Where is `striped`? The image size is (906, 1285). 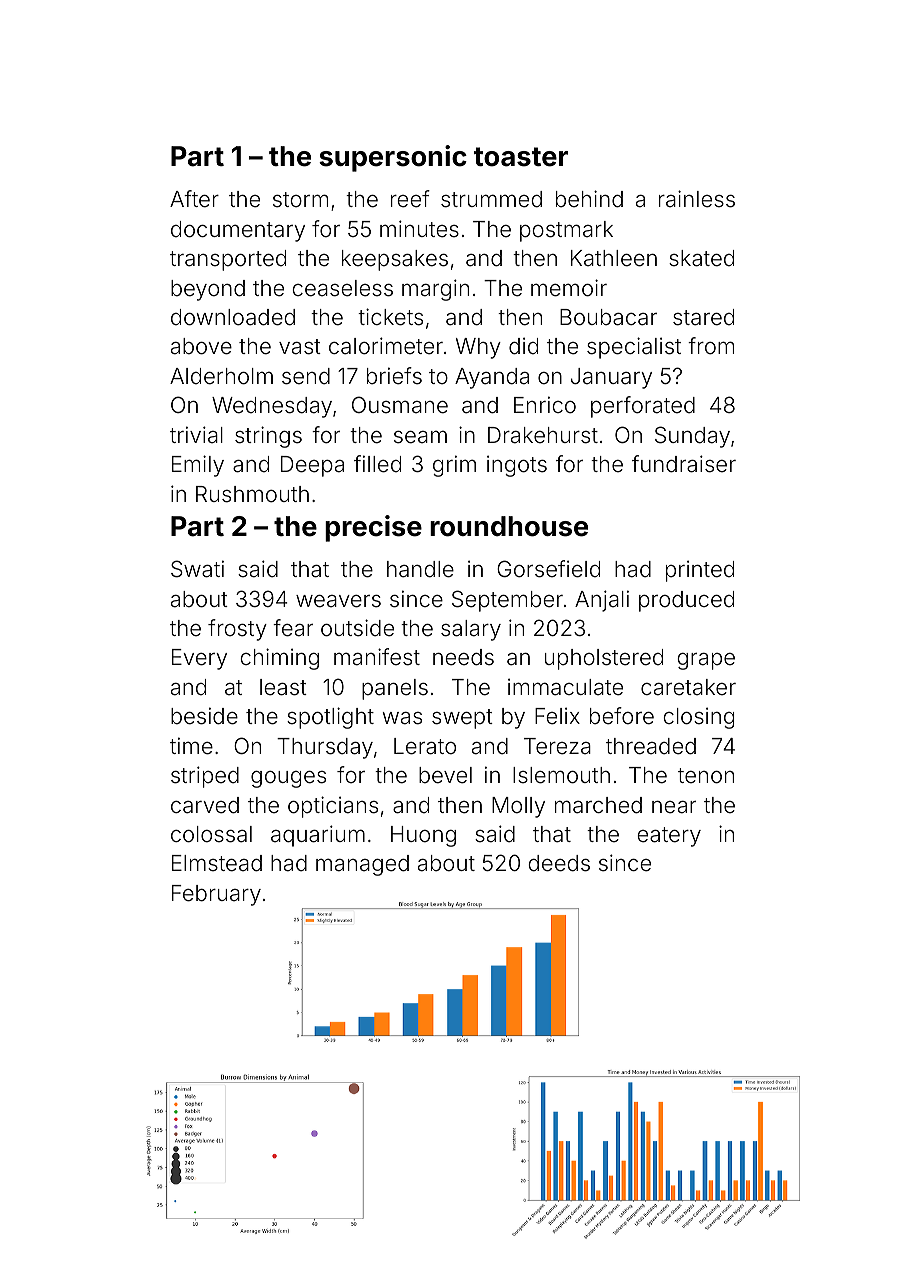 striped is located at coordinates (205, 777).
